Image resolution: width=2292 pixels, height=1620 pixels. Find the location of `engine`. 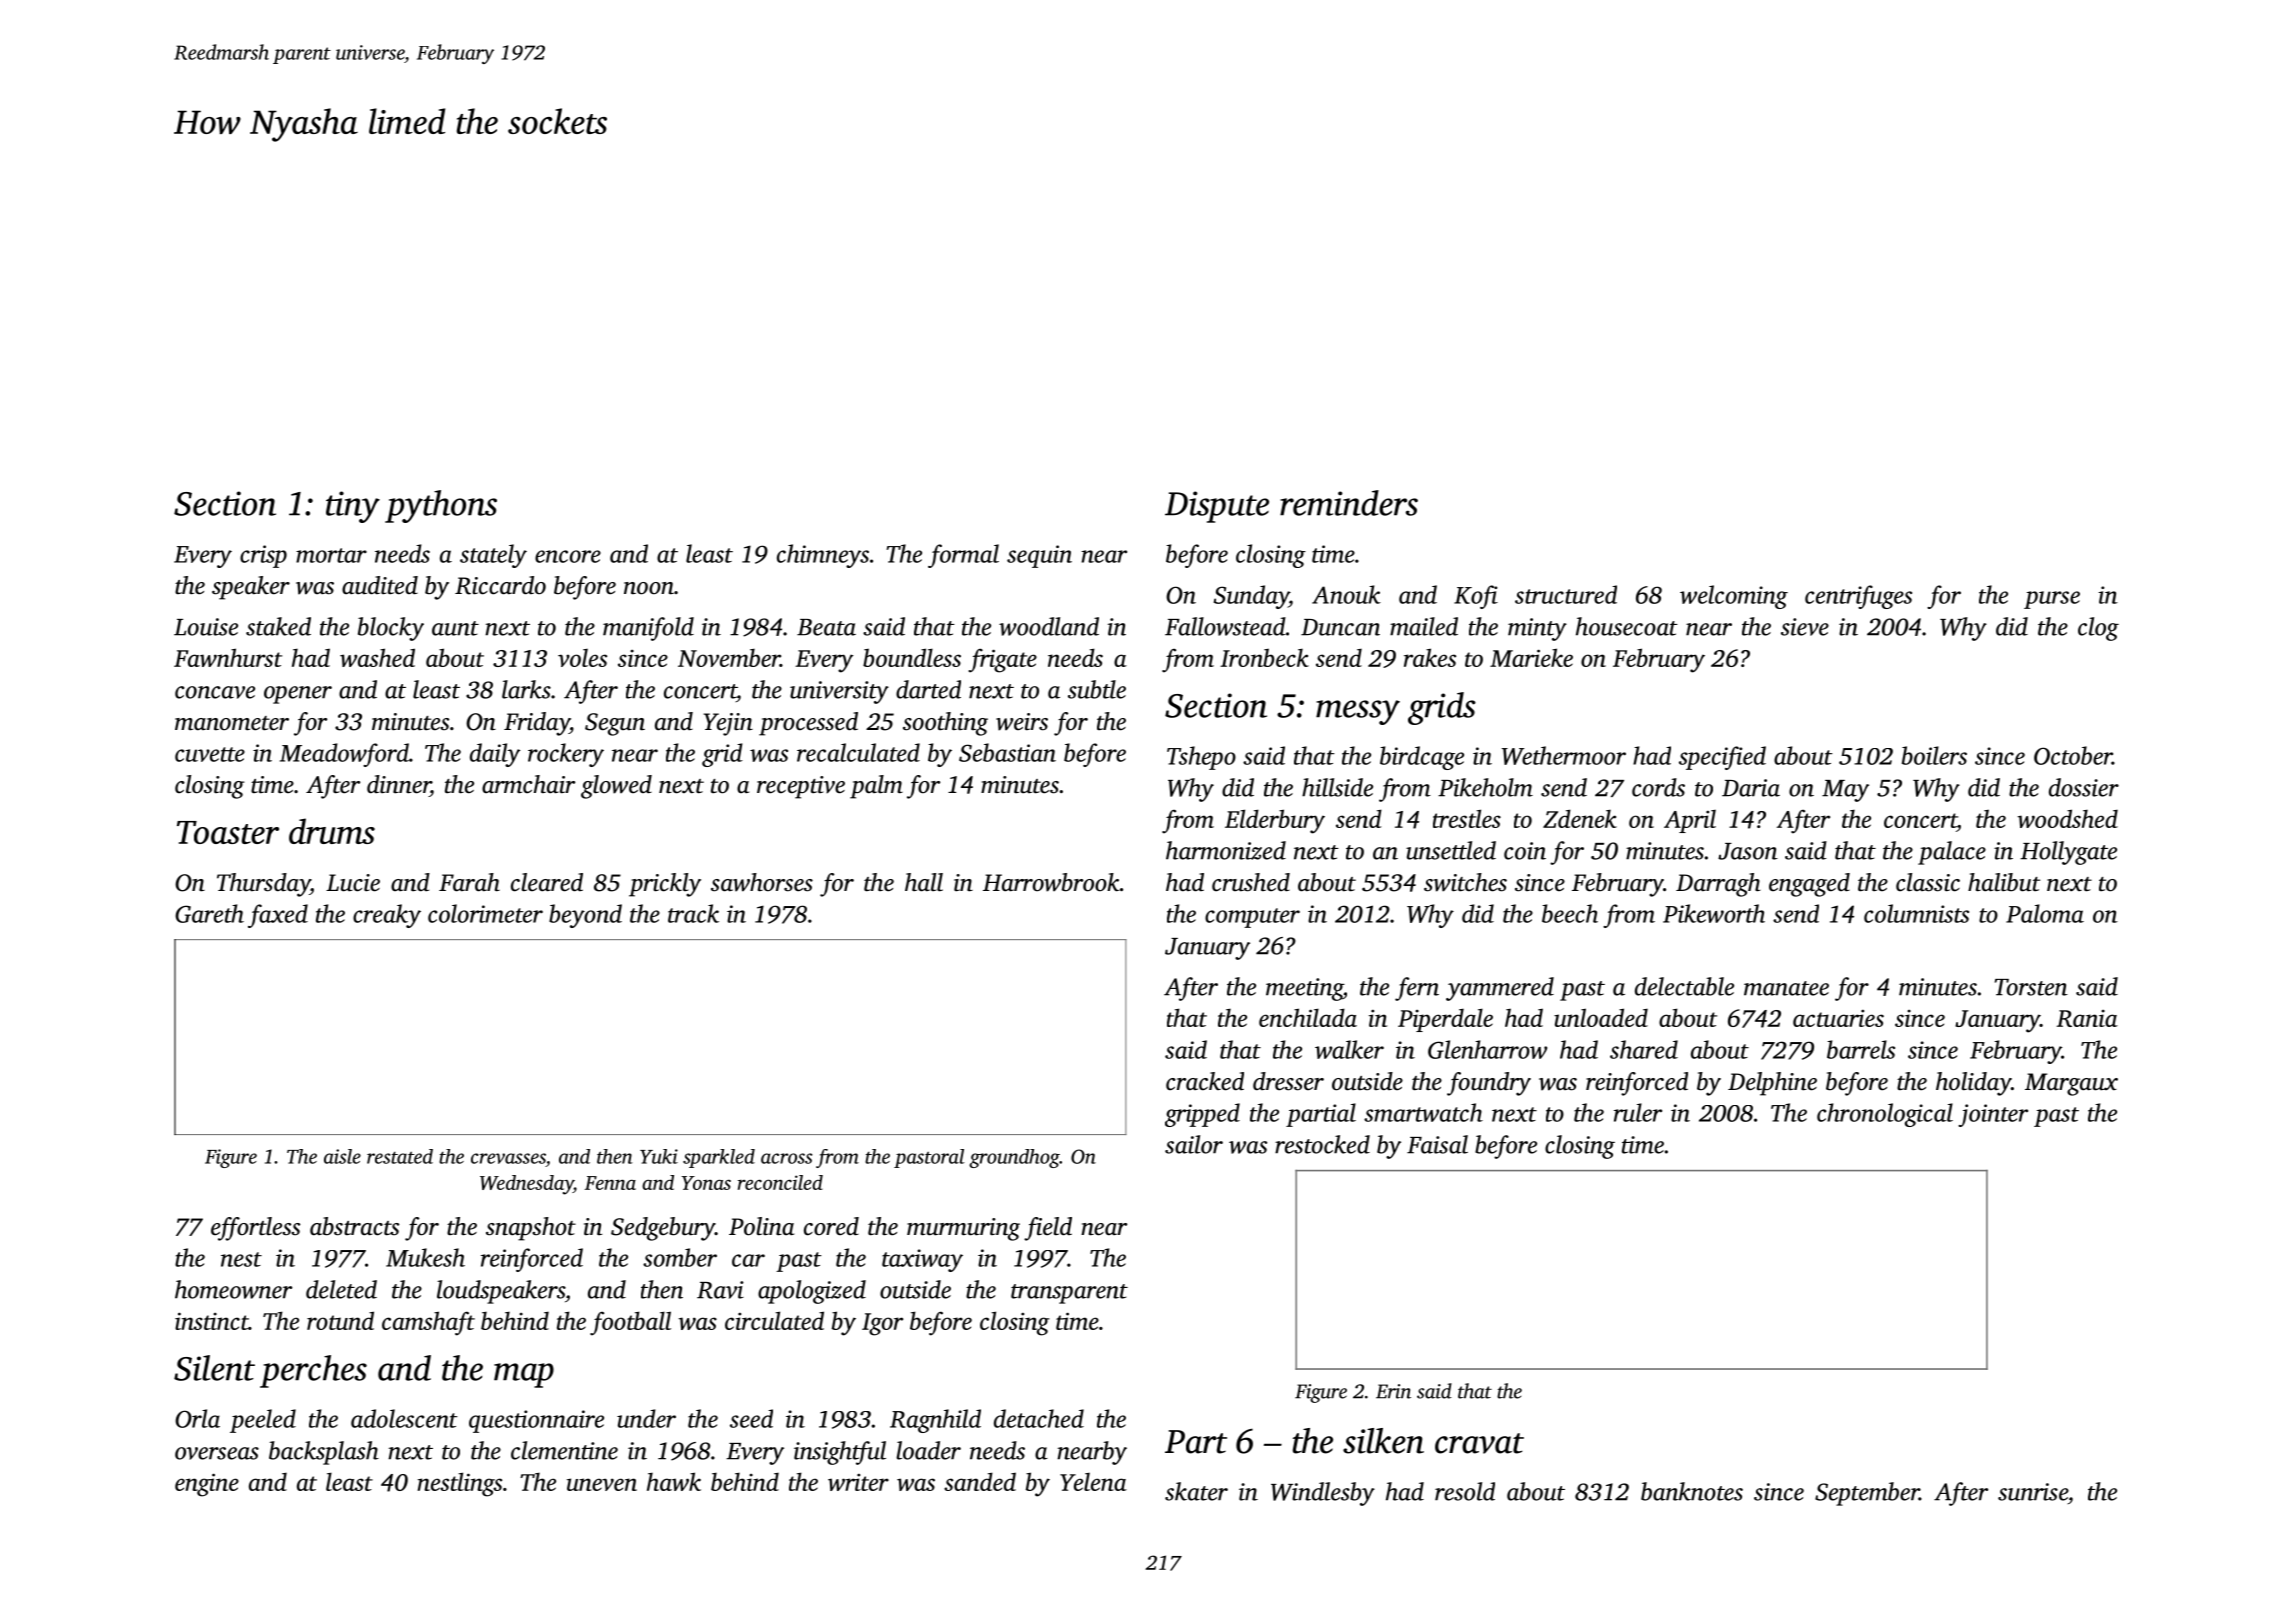

engine is located at coordinates (207, 1485).
